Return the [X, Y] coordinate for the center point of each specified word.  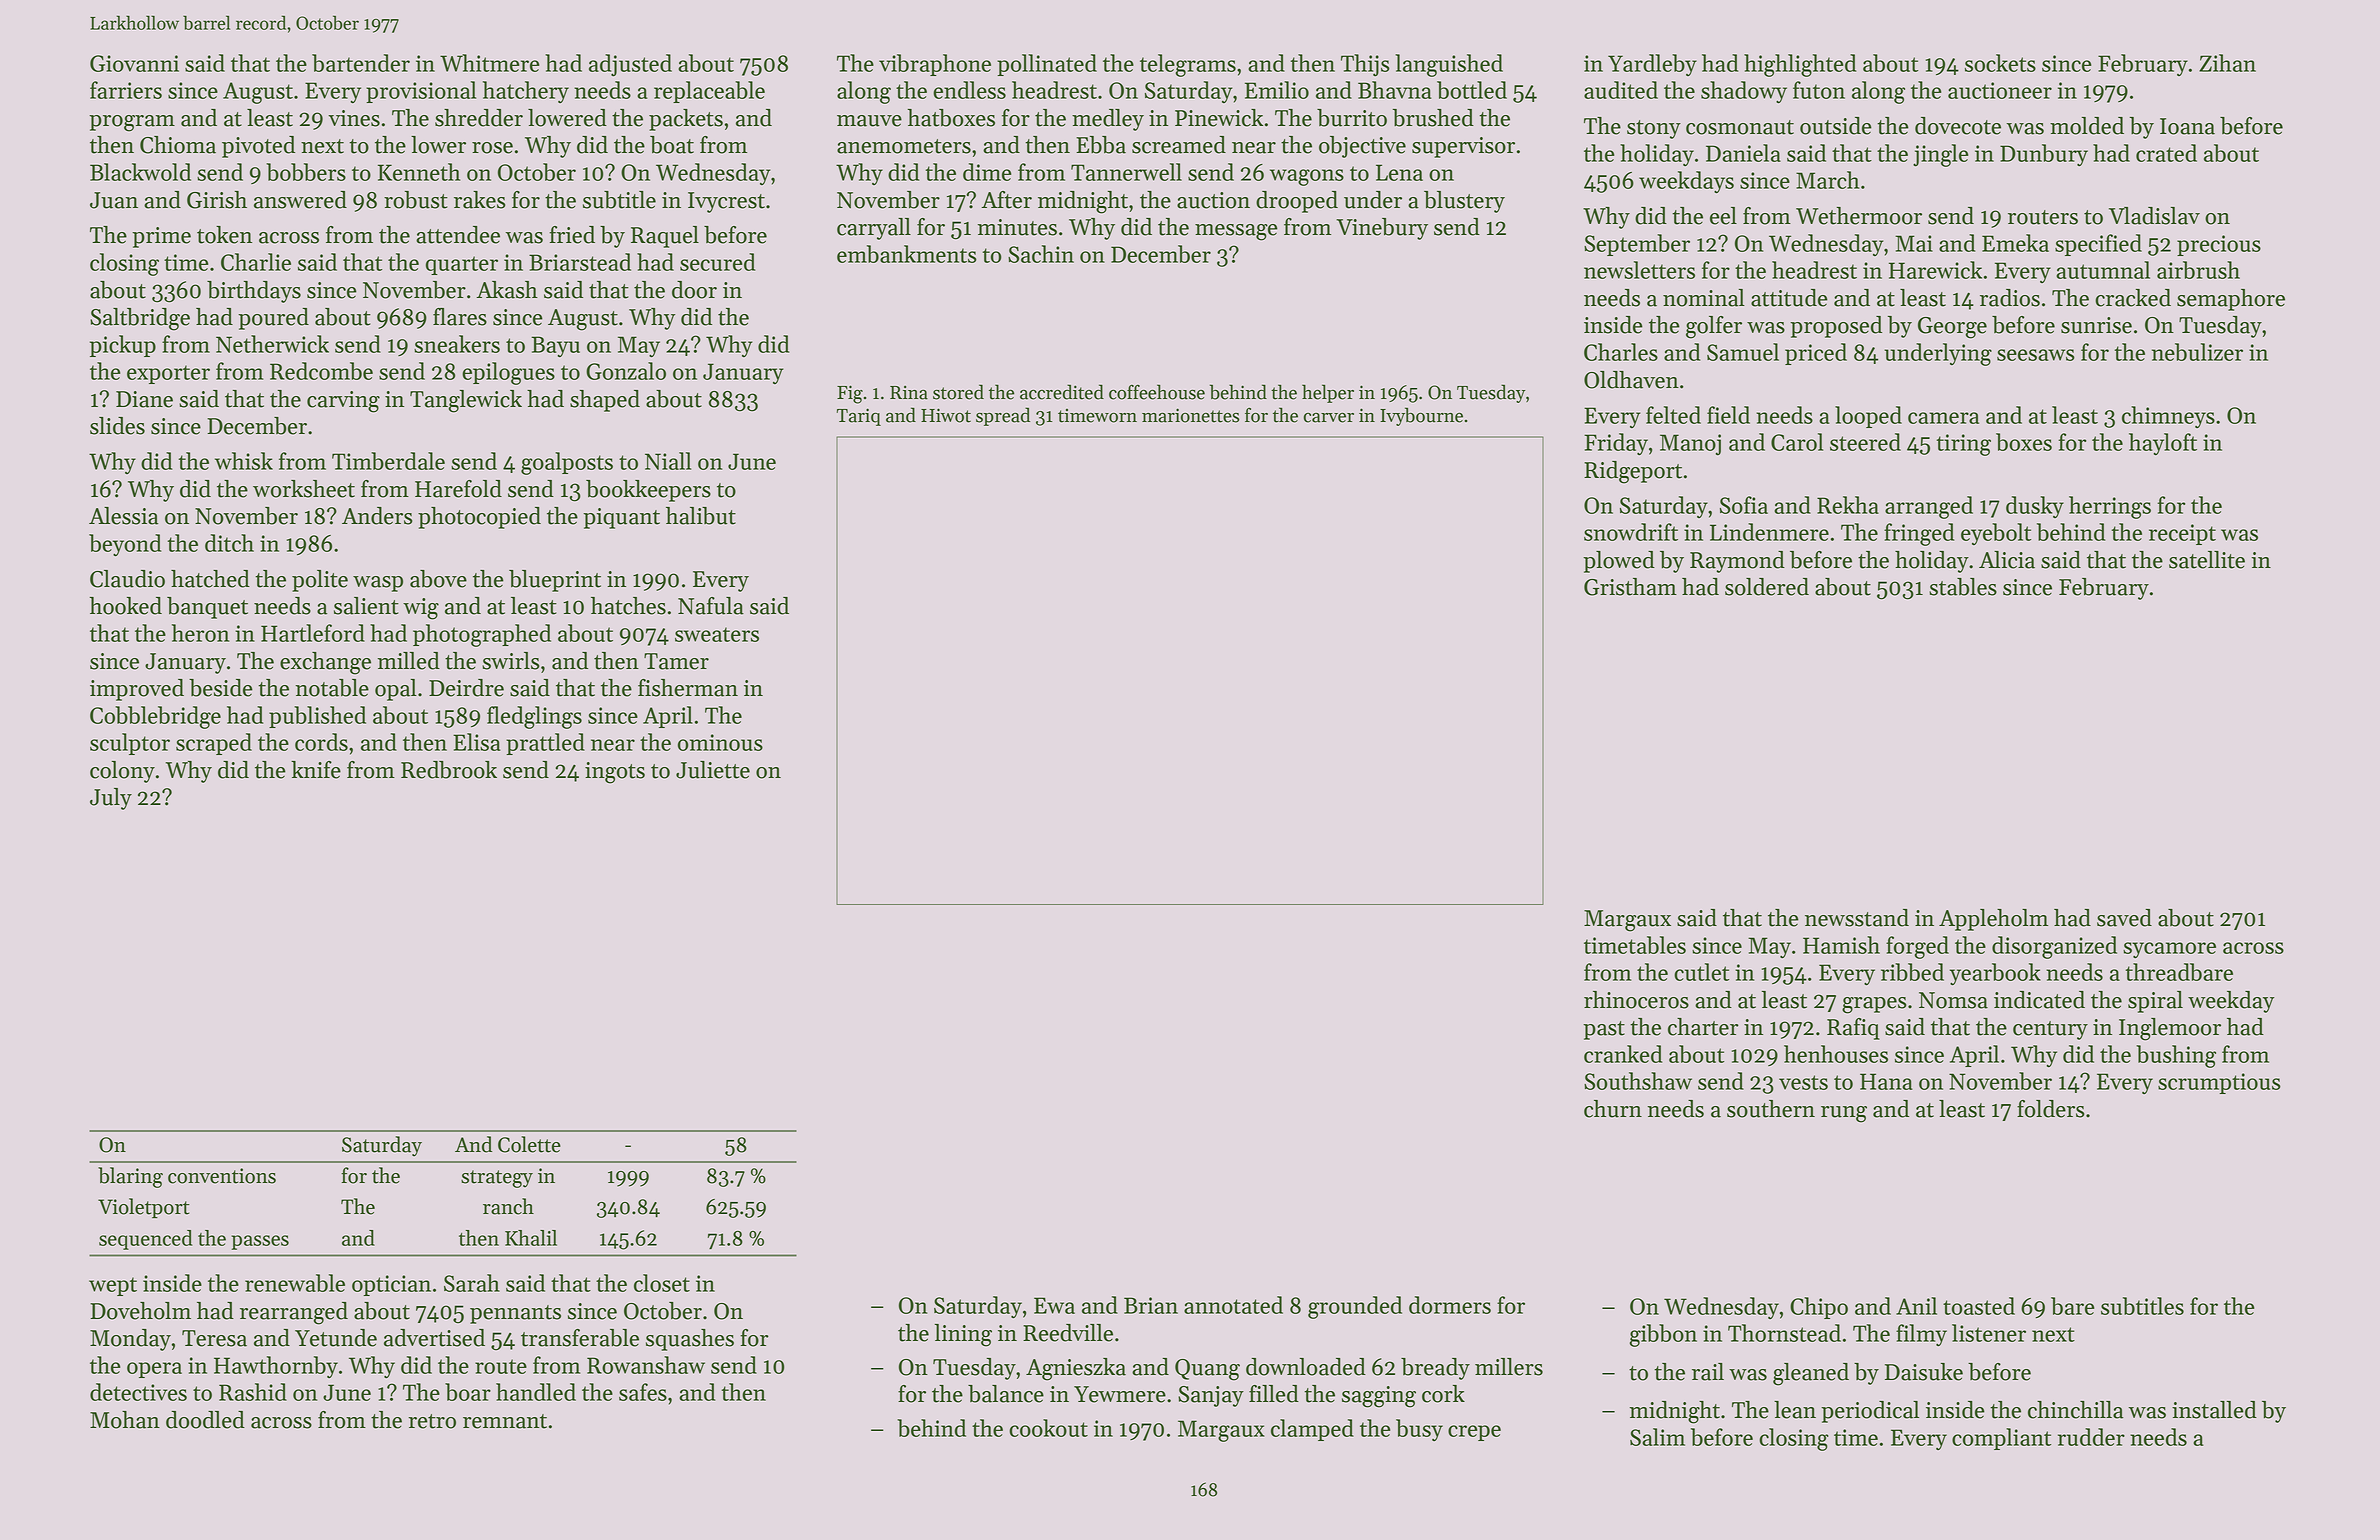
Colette [529, 1144]
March [1827, 180]
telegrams [1188, 65]
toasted [1979, 1306]
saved [2124, 918]
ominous [720, 742]
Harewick [1935, 270]
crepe [1474, 1433]
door [694, 290]
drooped [1297, 202]
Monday [130, 1340]
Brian [1151, 1305]
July [111, 799]
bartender [361, 63]
